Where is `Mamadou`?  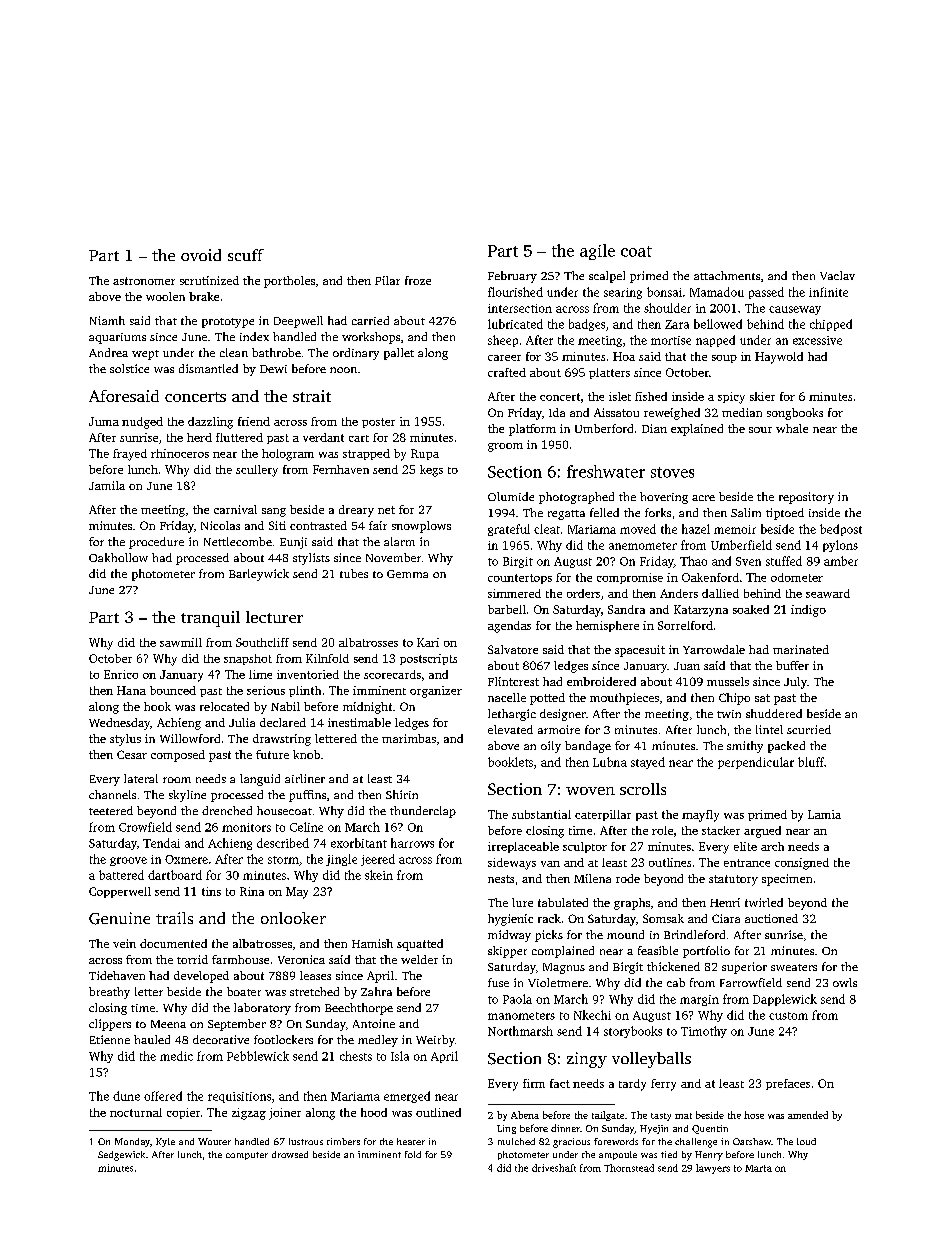 Mamadou is located at coordinates (717, 292).
